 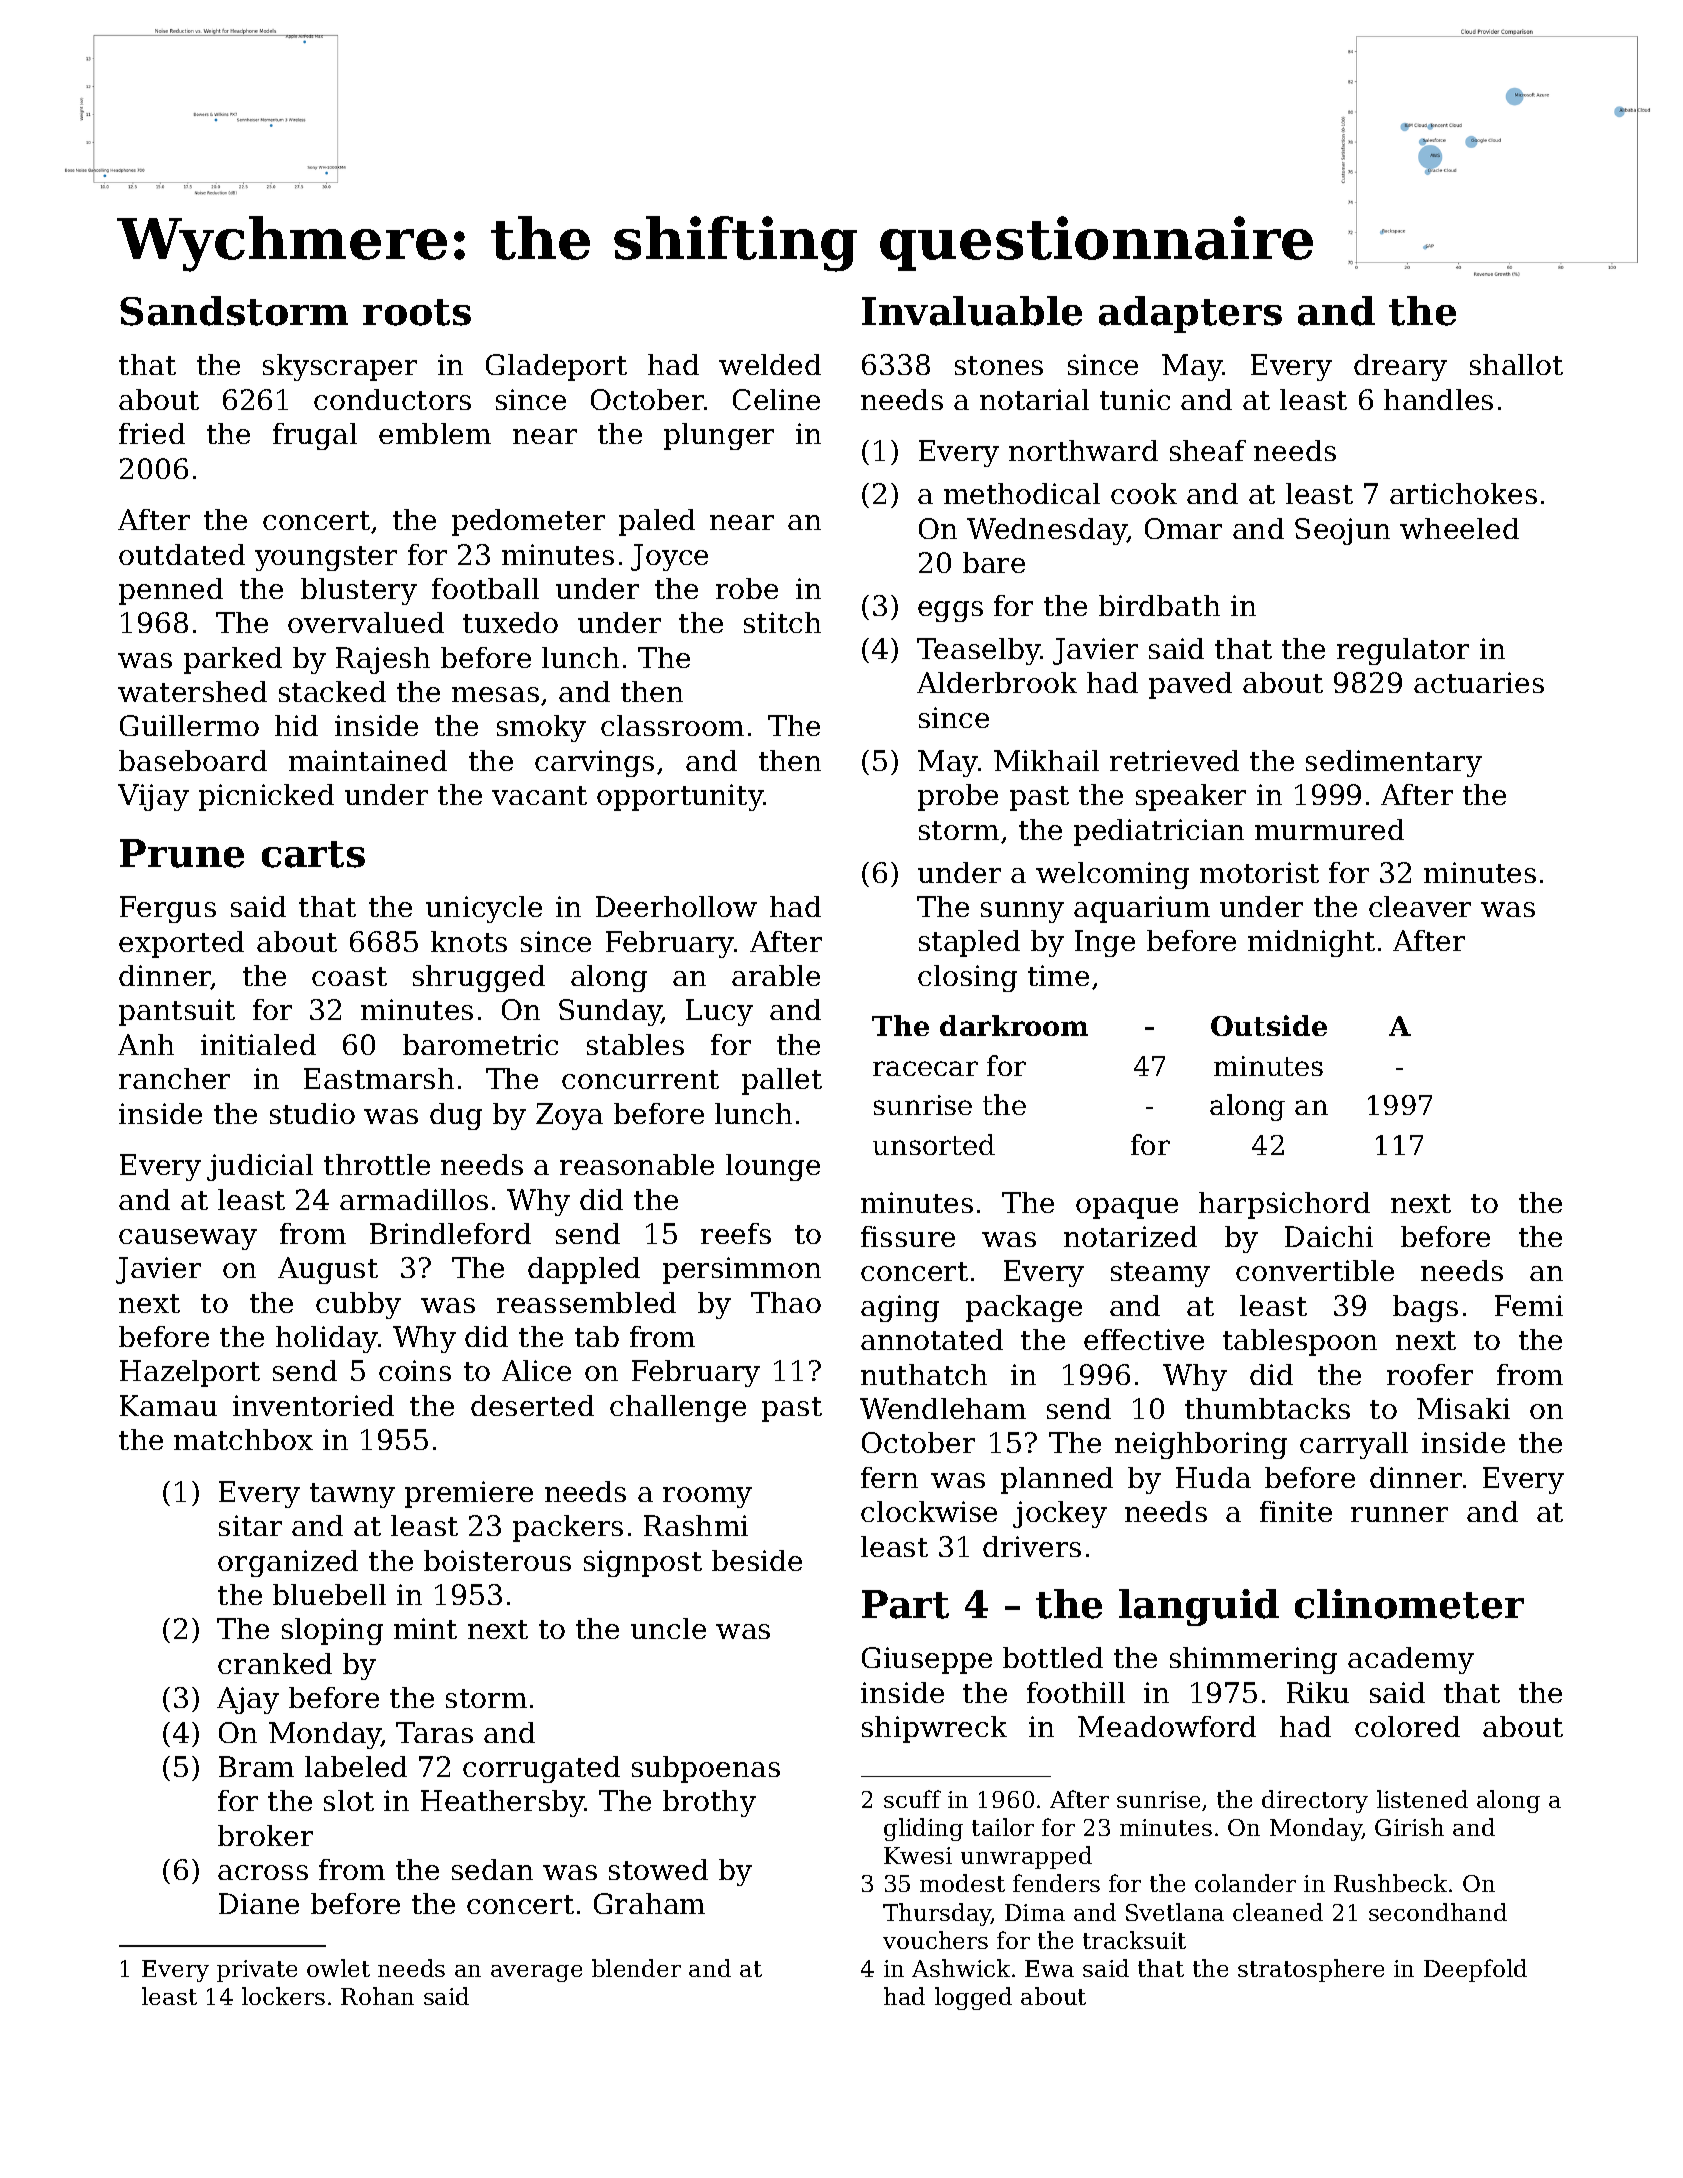 I want to click on Outside, so click(x=1269, y=1025).
